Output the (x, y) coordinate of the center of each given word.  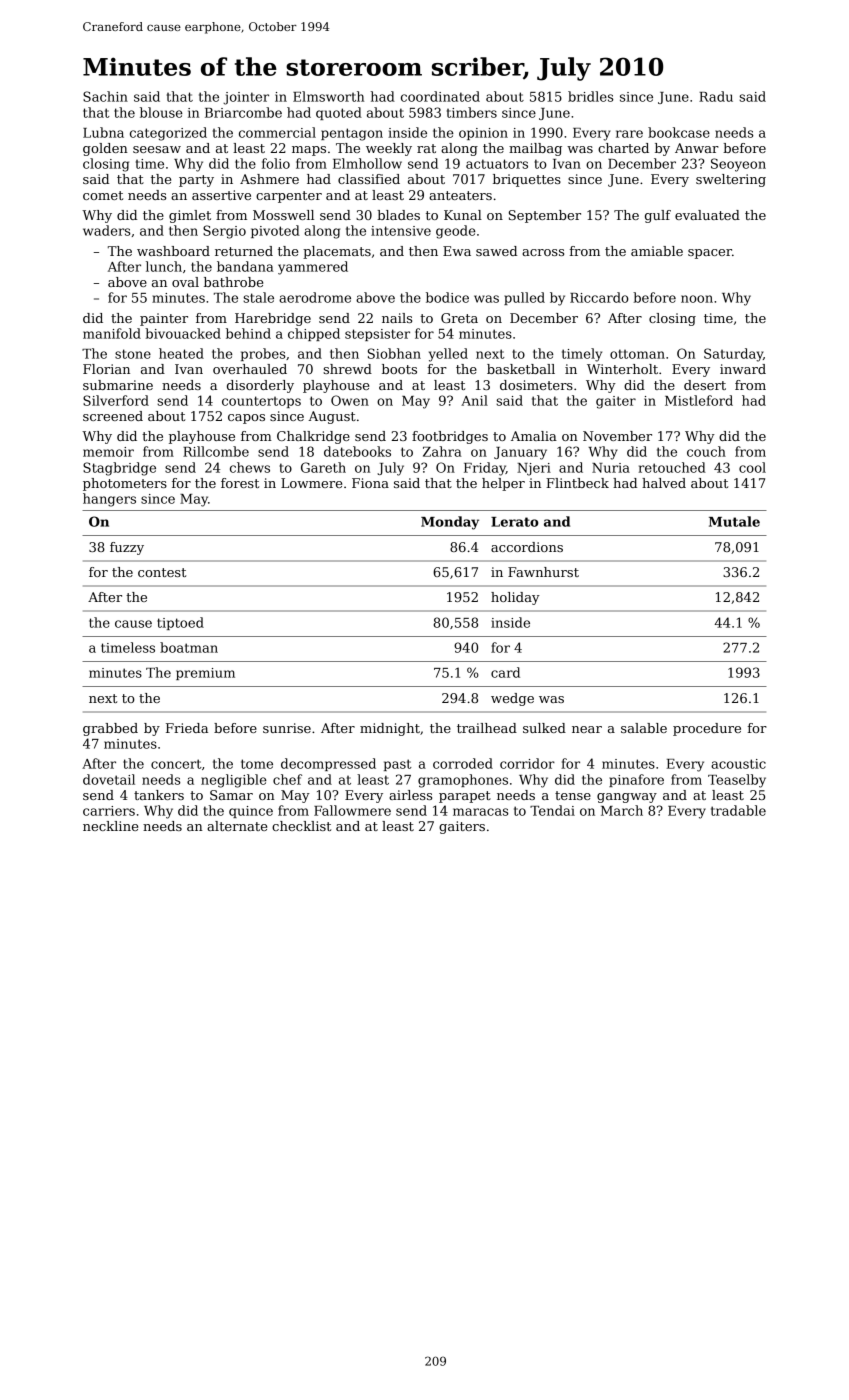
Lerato (515, 522)
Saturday (733, 355)
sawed (496, 251)
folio (276, 163)
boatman (189, 647)
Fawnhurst (543, 572)
